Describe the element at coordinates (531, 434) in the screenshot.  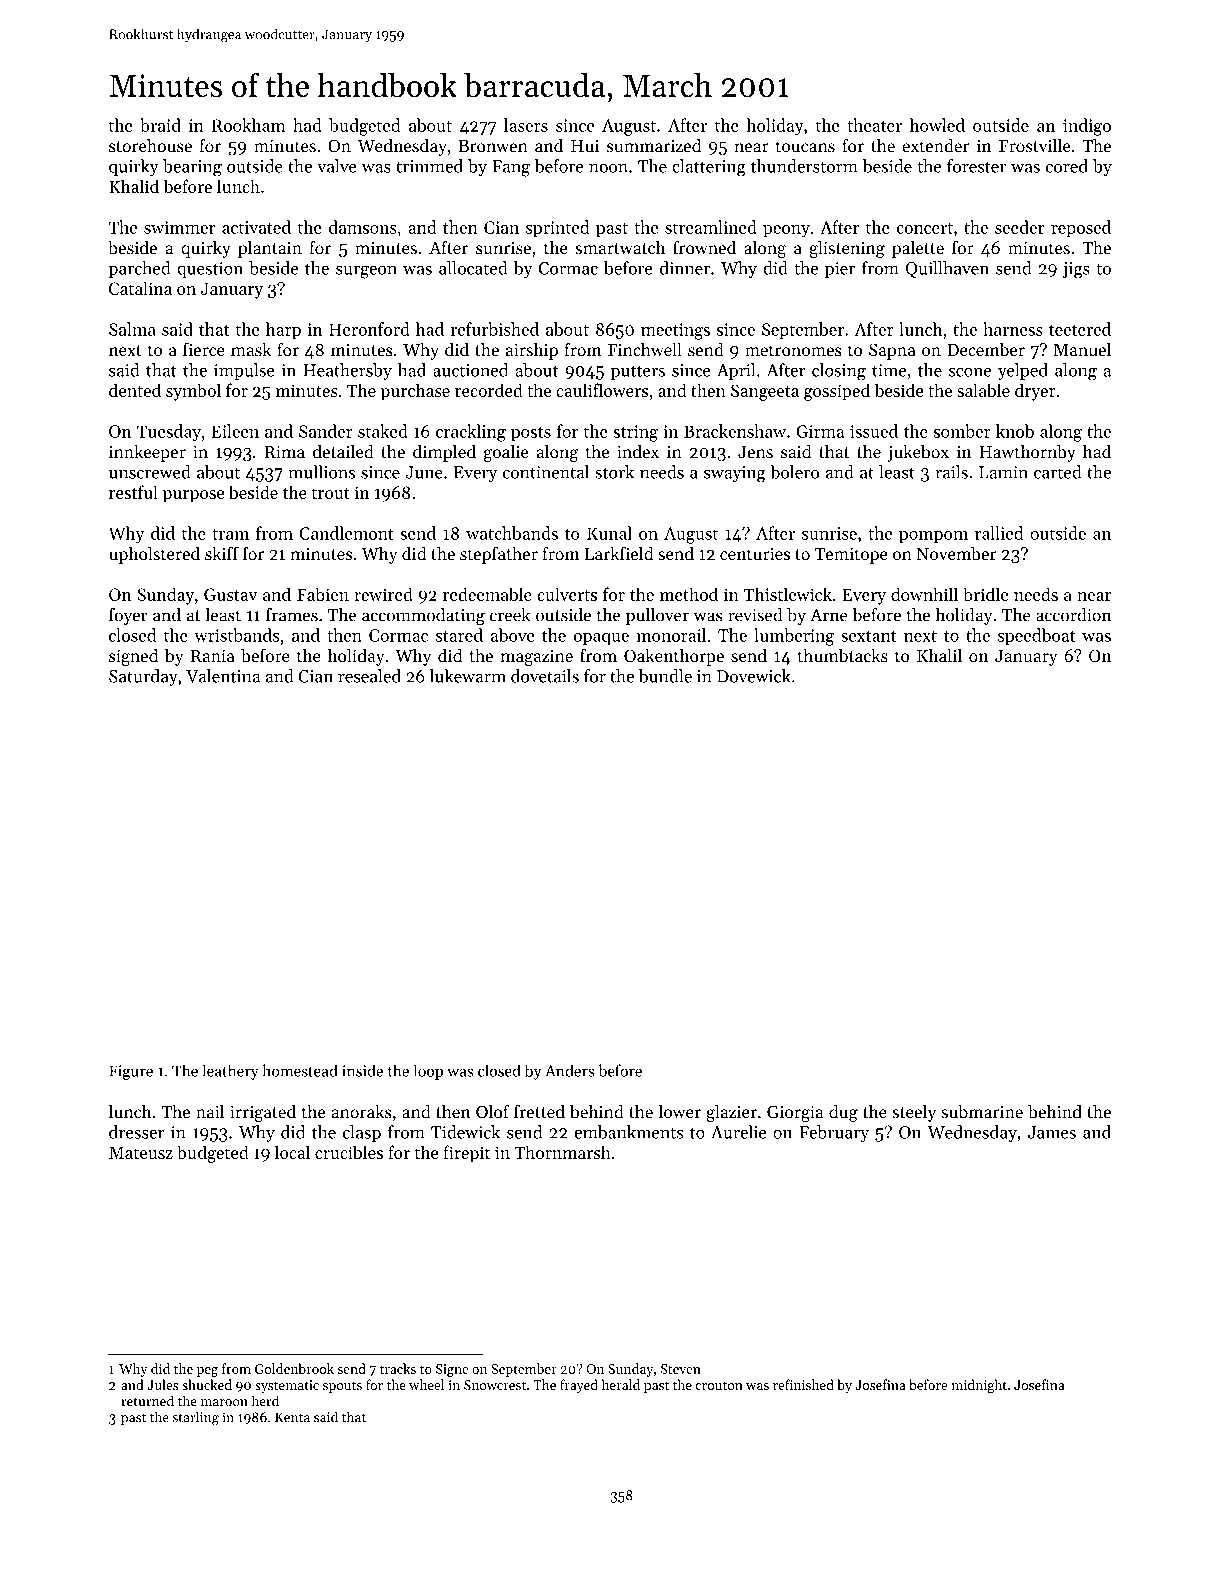
I see `posts` at that location.
